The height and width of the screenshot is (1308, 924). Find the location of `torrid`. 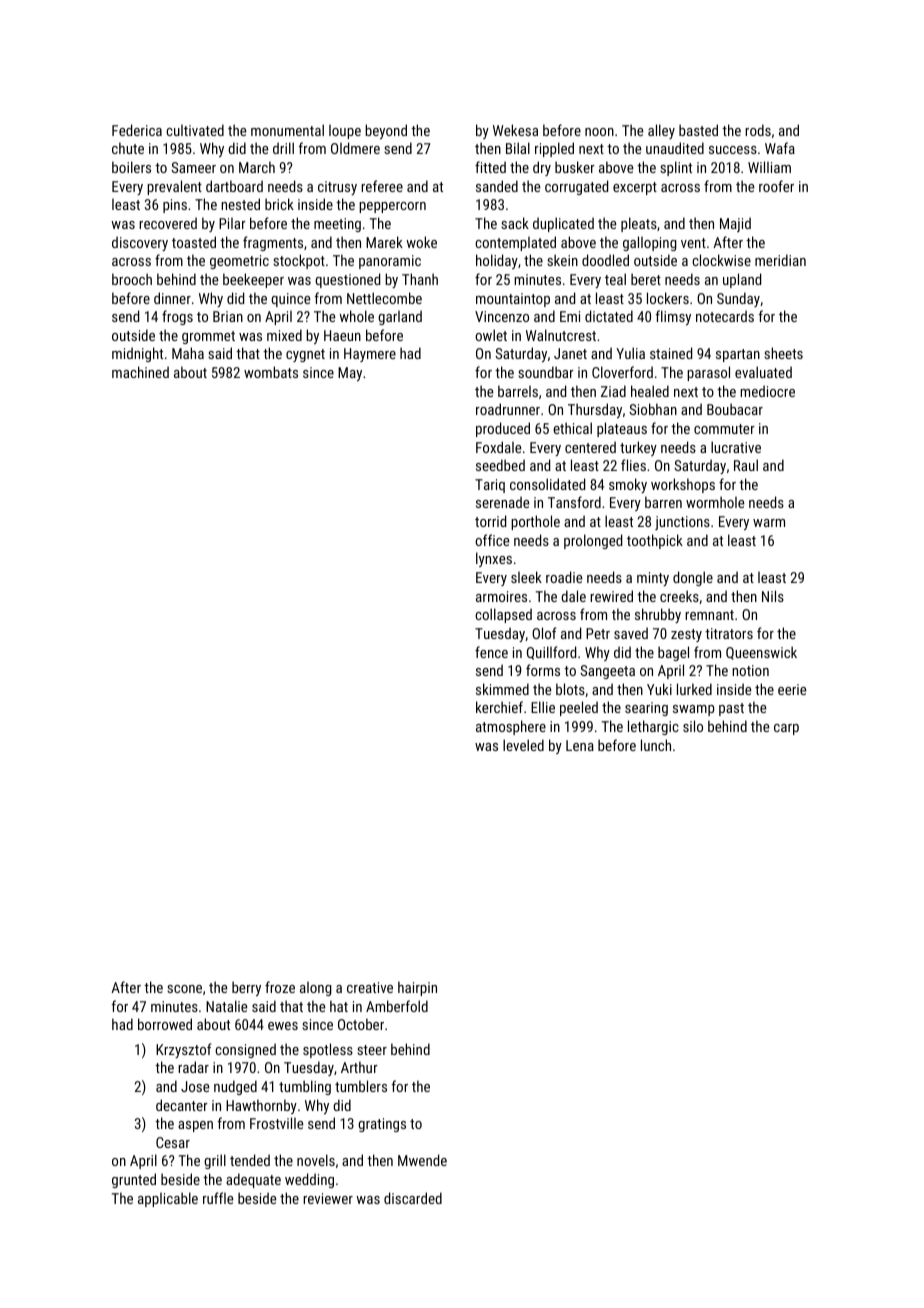

torrid is located at coordinates (490, 521).
